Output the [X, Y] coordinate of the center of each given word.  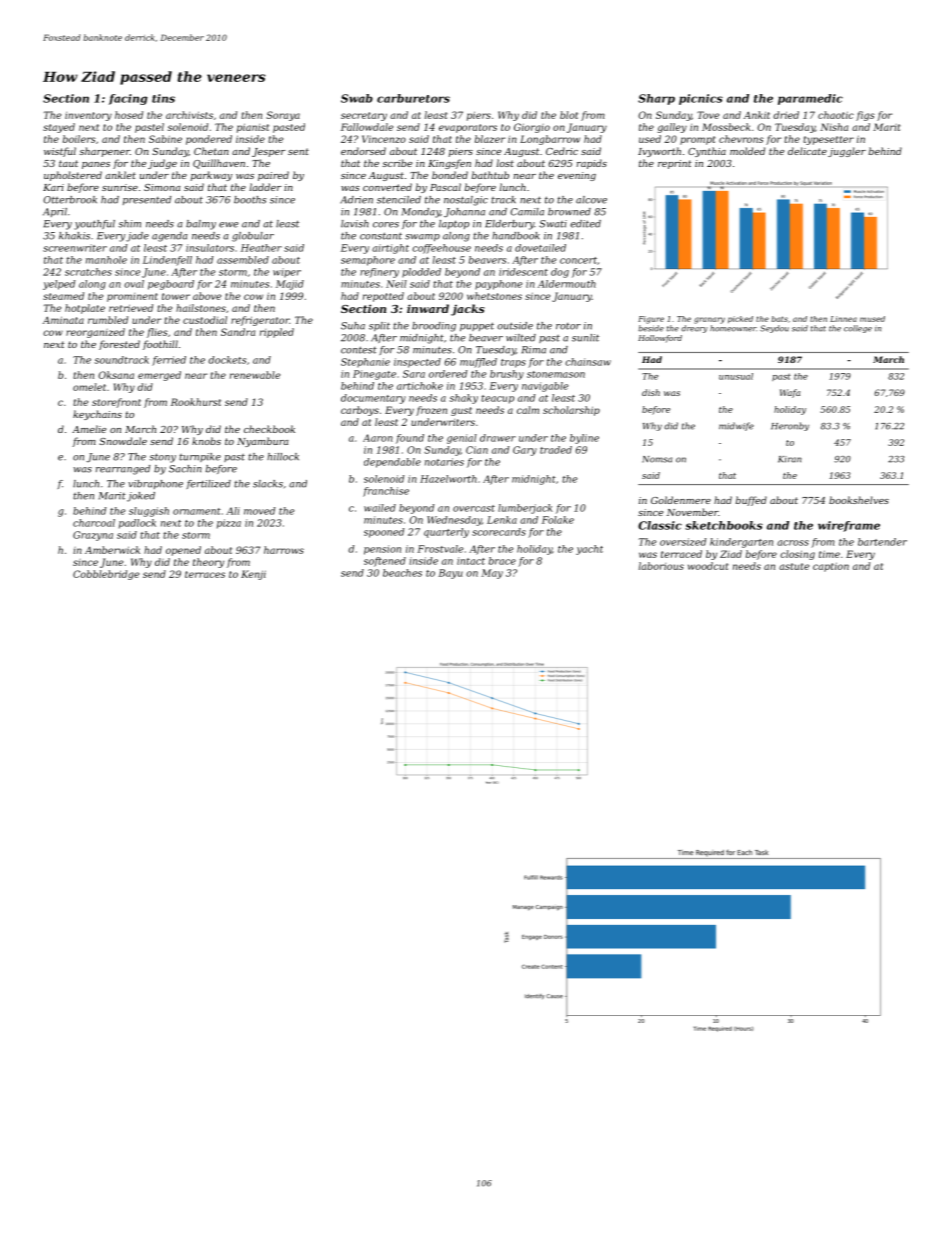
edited [585, 224]
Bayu [450, 574]
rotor [568, 326]
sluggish [149, 512]
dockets [227, 360]
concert [578, 260]
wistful [60, 152]
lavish [355, 224]
